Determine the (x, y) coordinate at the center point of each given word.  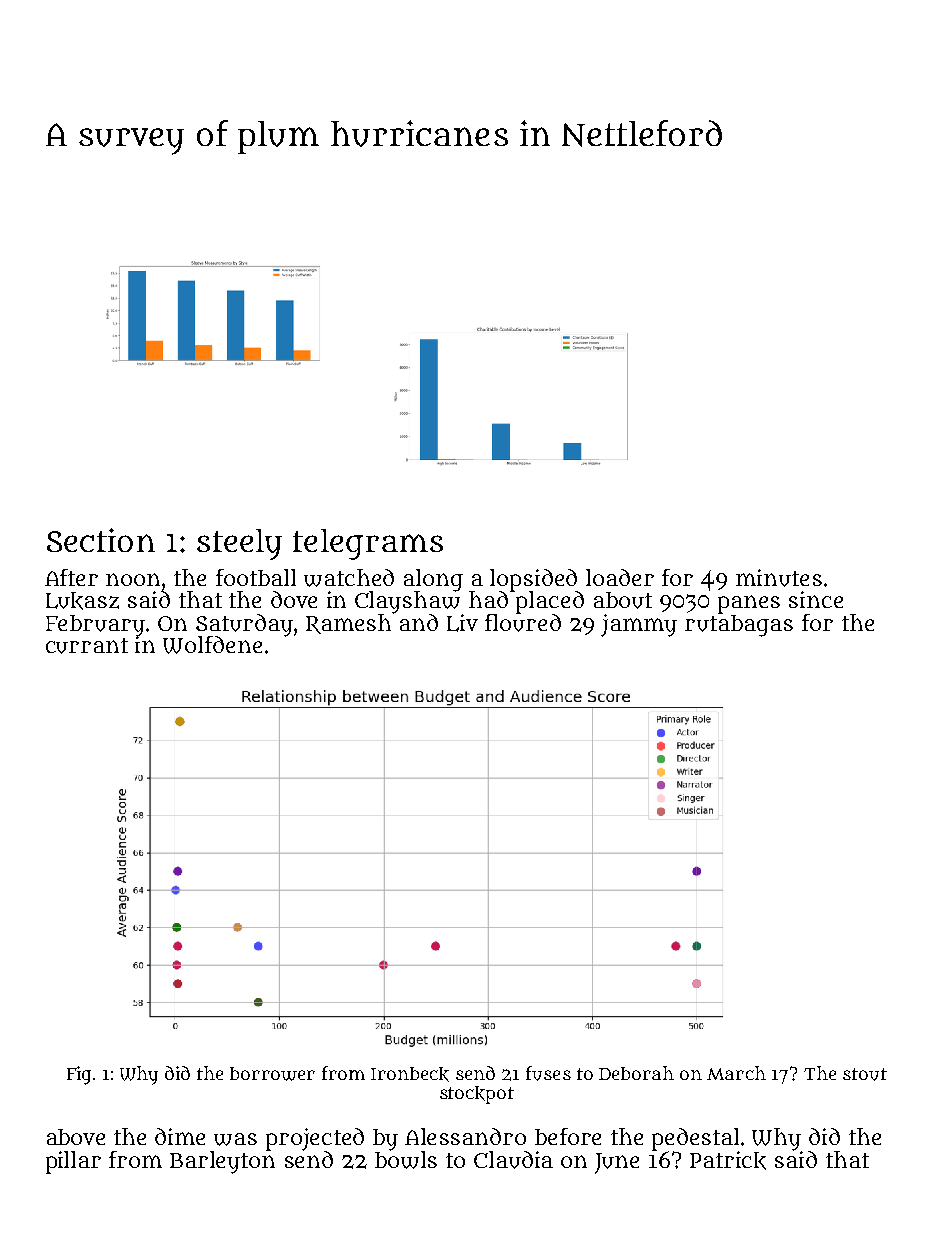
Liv (462, 623)
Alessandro (465, 1136)
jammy (639, 625)
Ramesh (348, 624)
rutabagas (739, 626)
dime (180, 1136)
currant (87, 646)
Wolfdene (212, 645)
